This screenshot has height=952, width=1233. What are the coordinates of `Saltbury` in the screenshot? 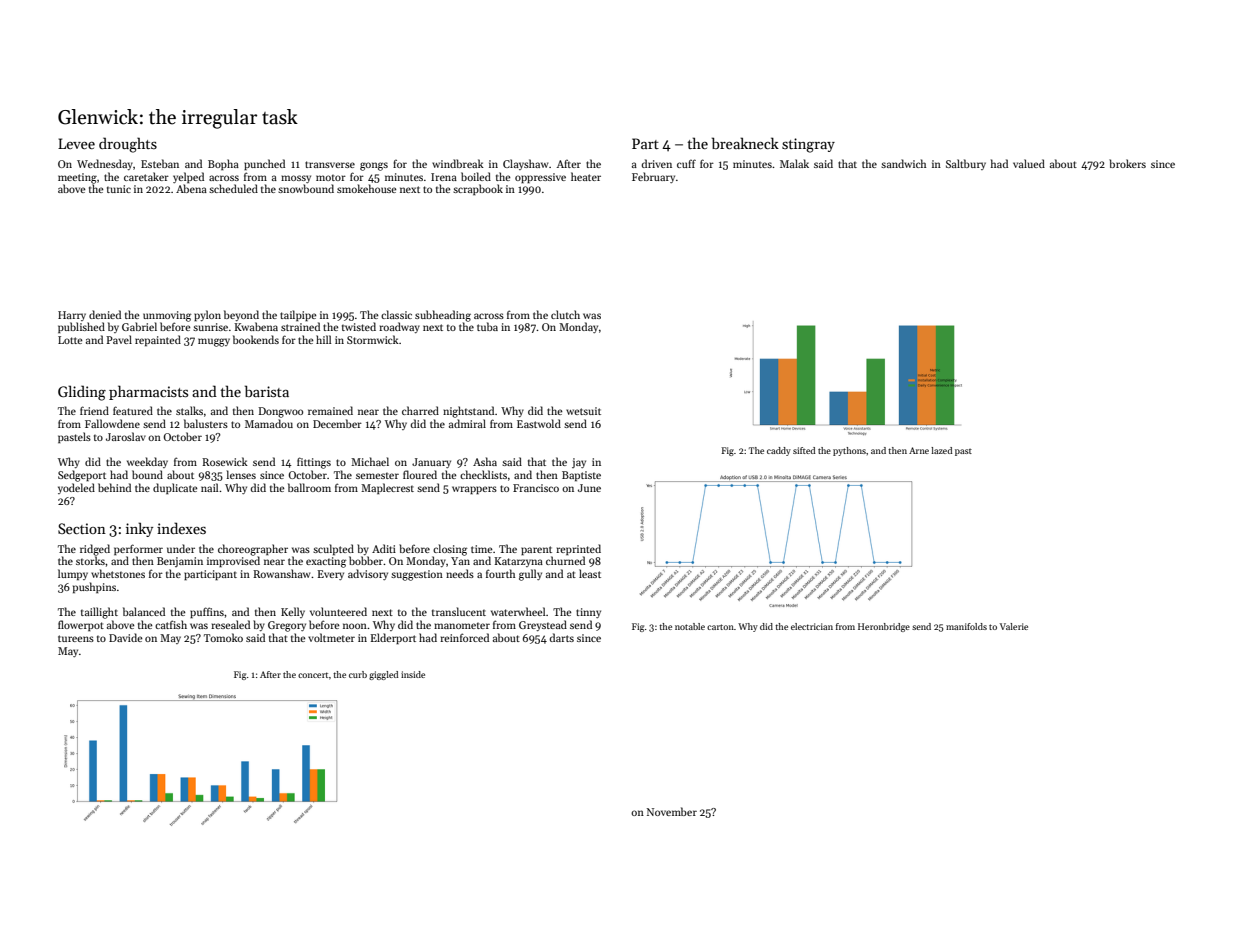 It's located at (966, 164).
